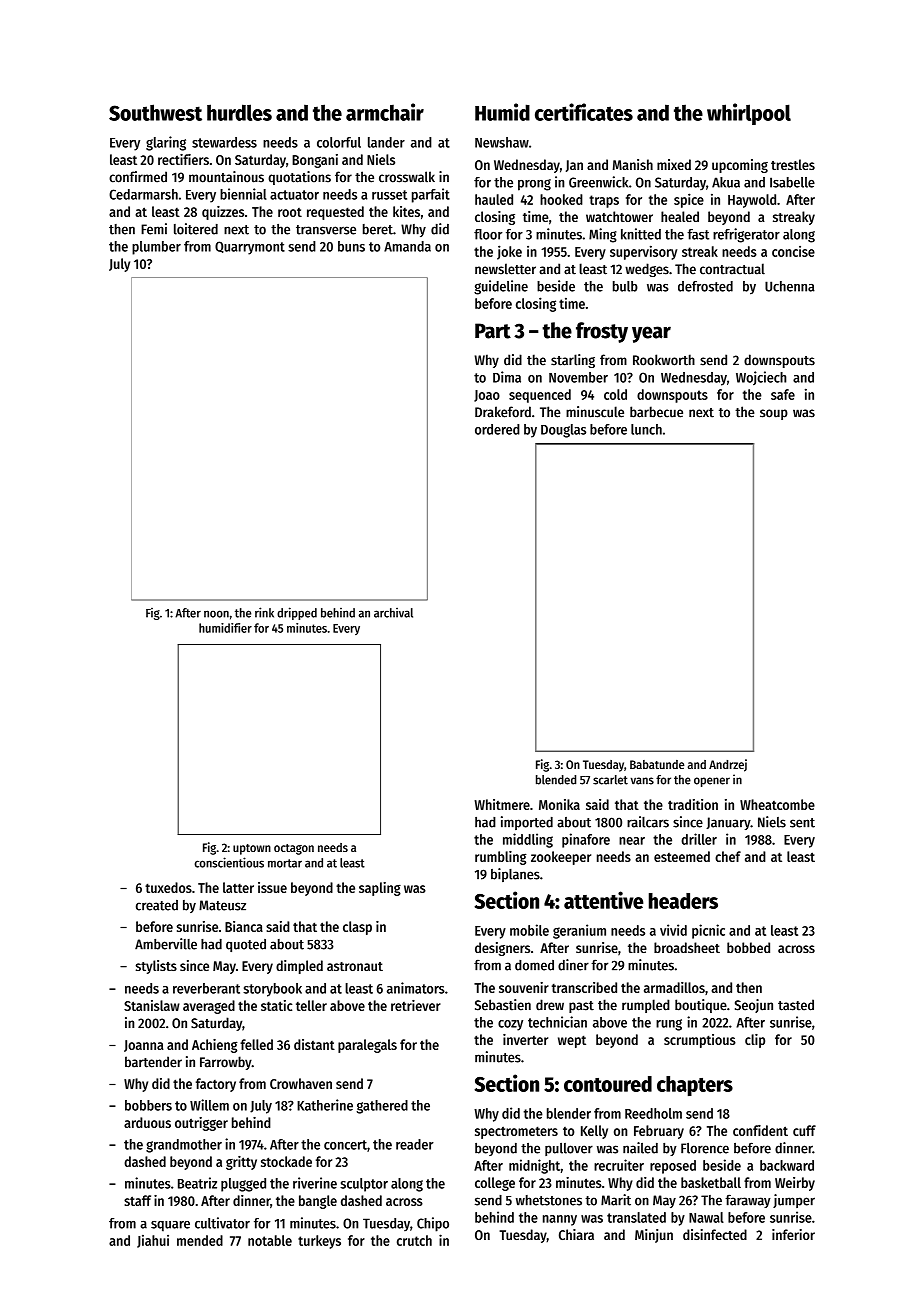  Describe the element at coordinates (153, 1241) in the document. I see `Jiahui` at that location.
